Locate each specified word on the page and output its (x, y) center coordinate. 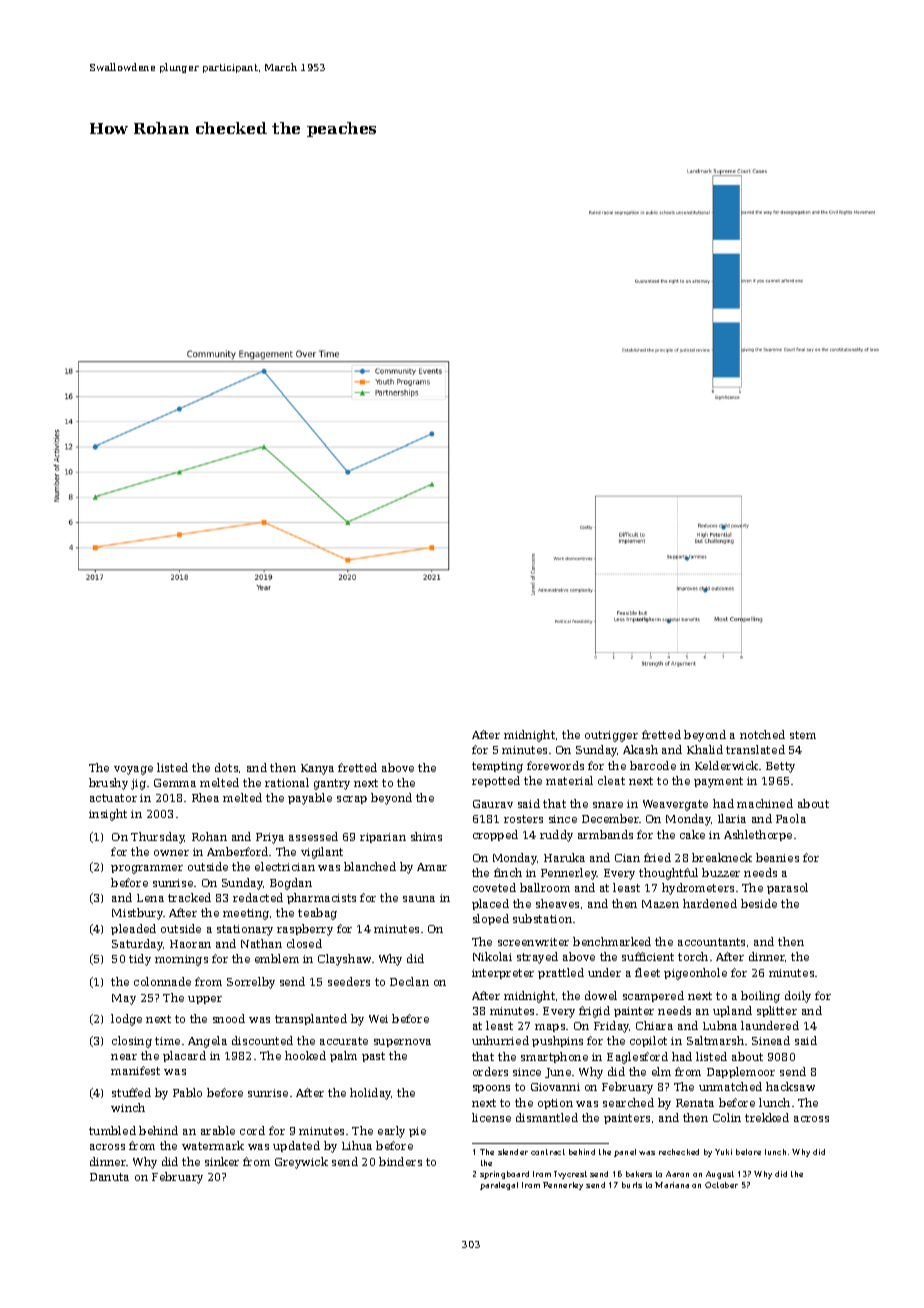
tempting (497, 767)
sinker (222, 1161)
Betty (780, 767)
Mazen (660, 904)
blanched (370, 866)
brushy (108, 784)
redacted (258, 897)
